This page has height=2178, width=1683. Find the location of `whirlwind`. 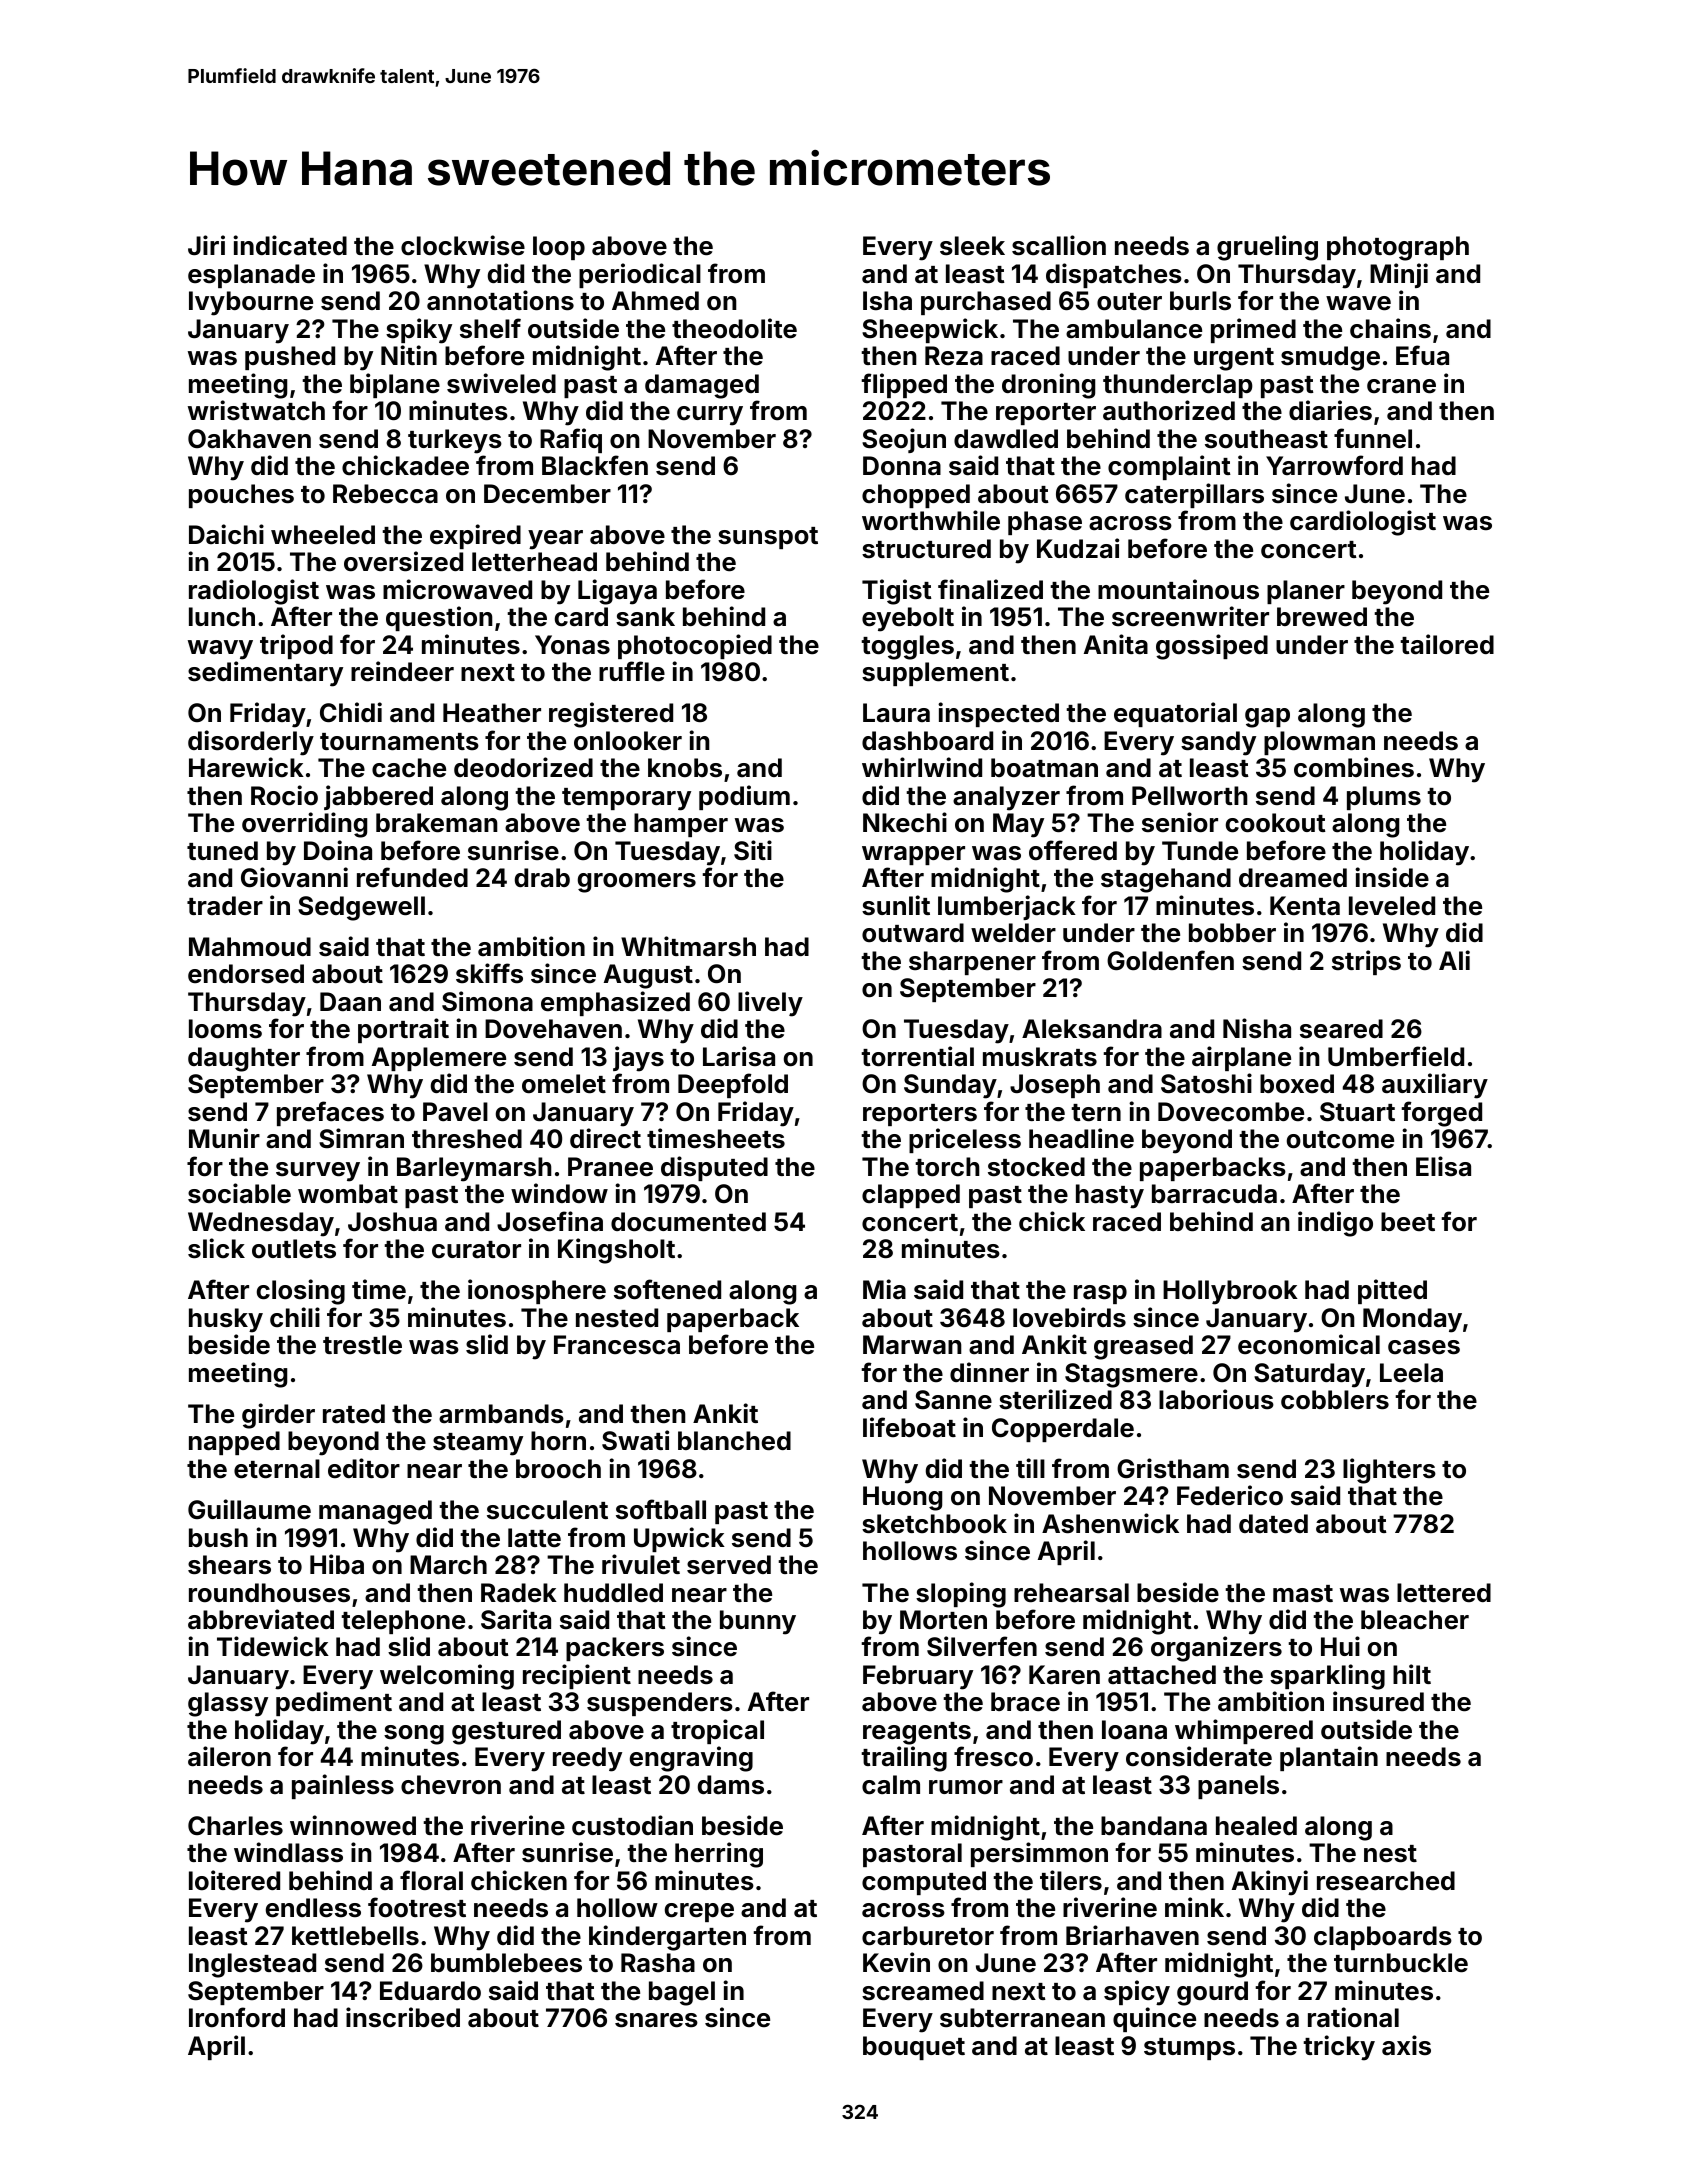

whirlwind is located at coordinates (922, 767).
